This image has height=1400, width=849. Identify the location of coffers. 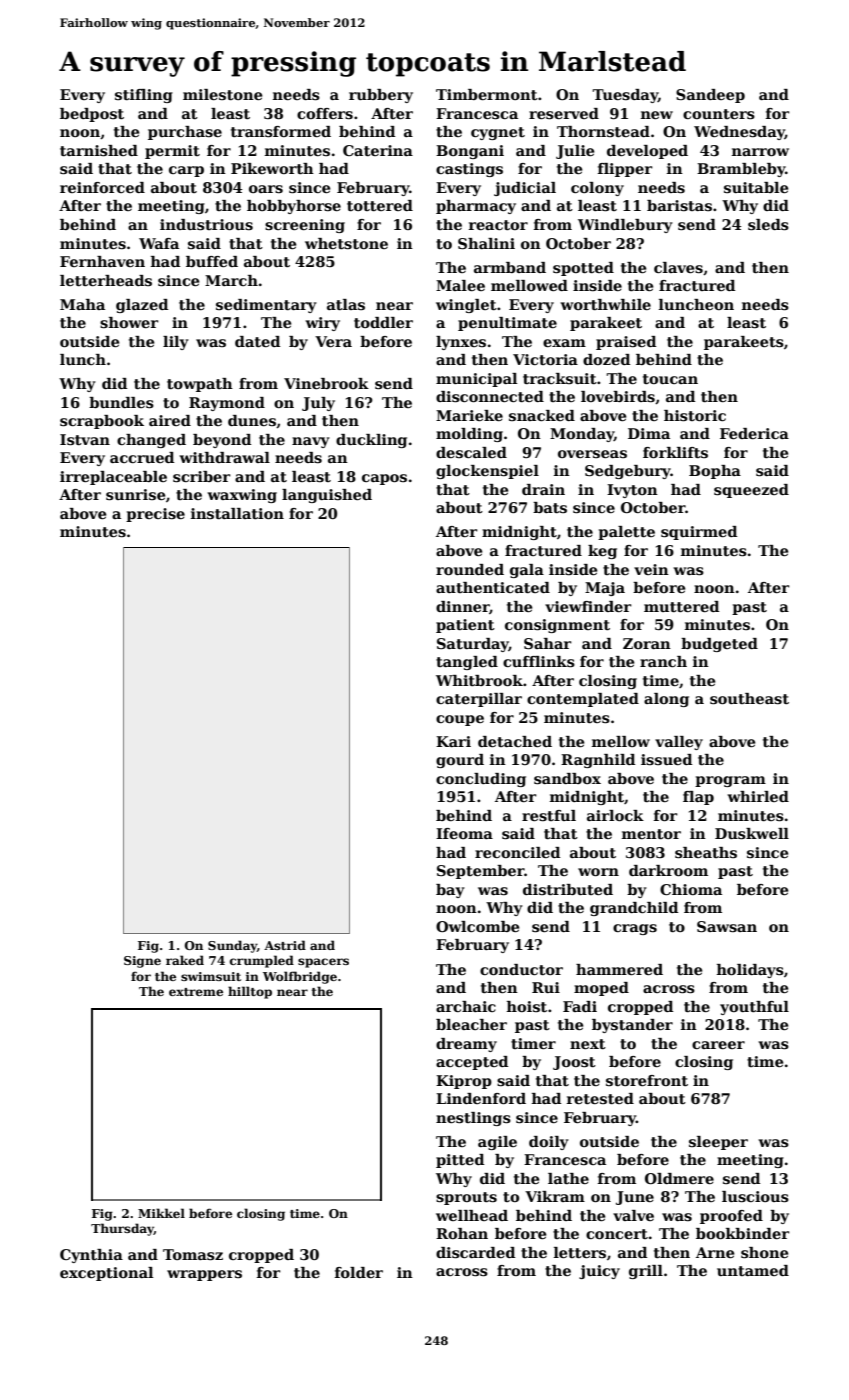
(325, 113).
